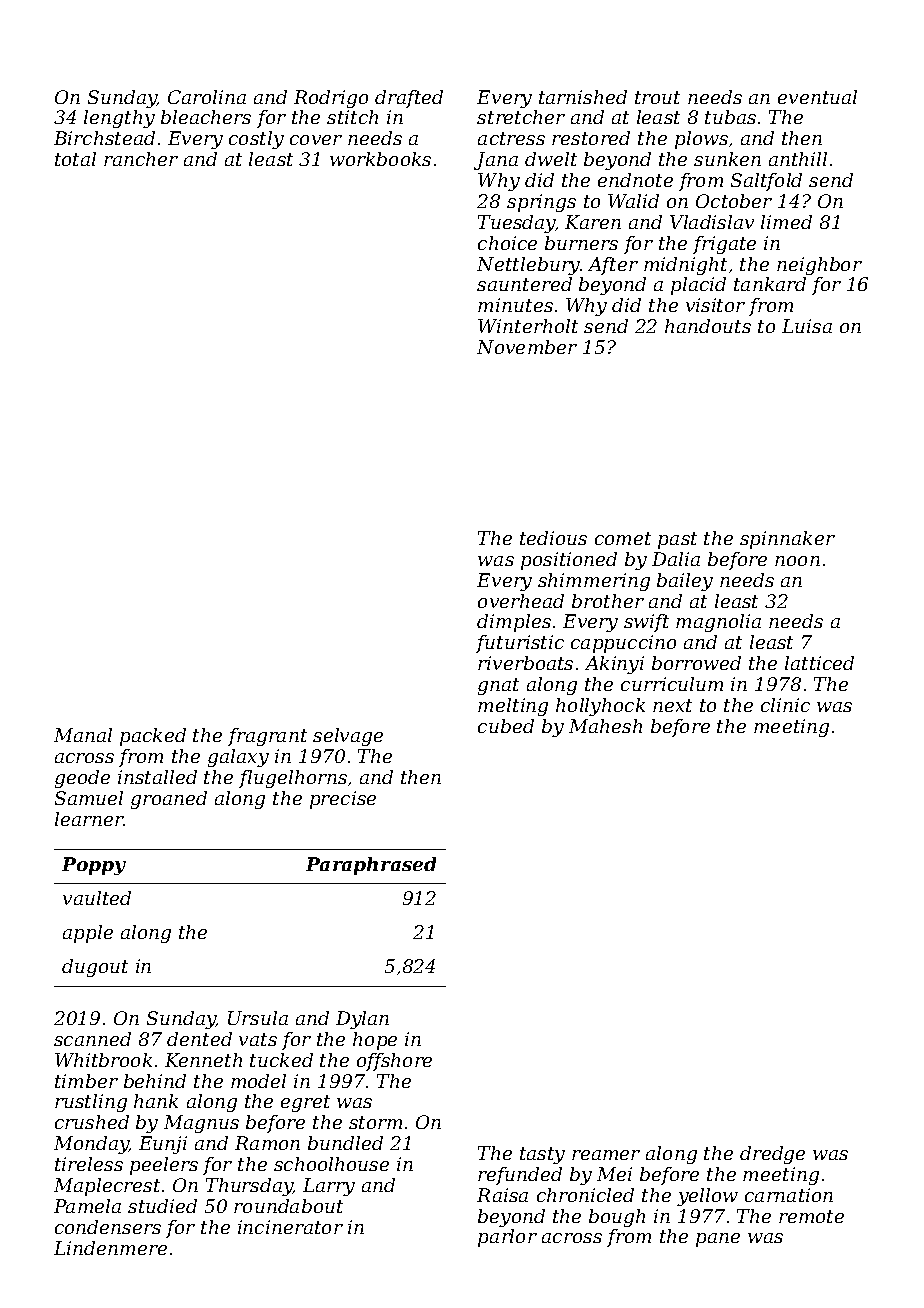  What do you see at coordinates (528, 326) in the screenshot?
I see `Winterholt` at bounding box center [528, 326].
